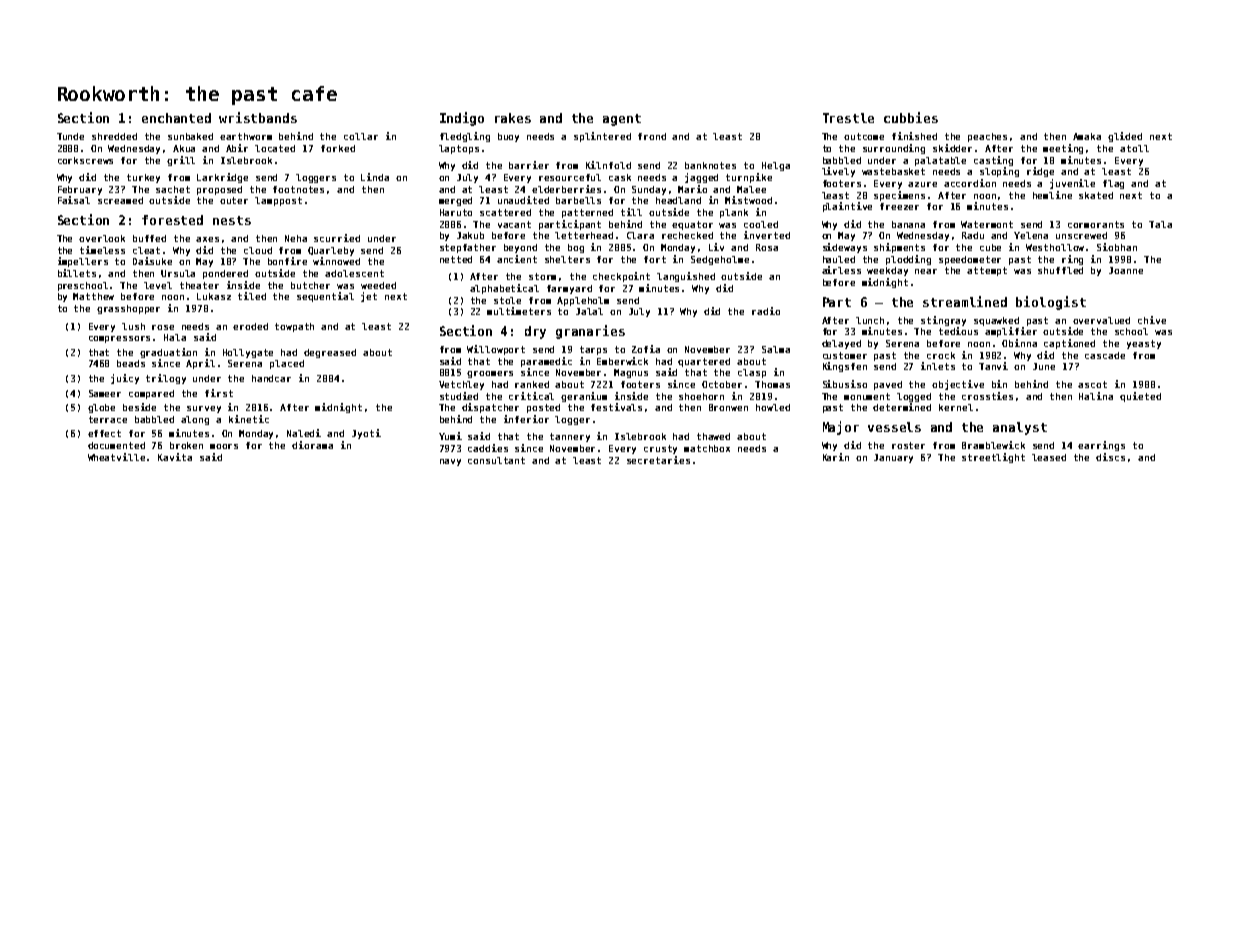 The image size is (1233, 952). I want to click on meeting, so click(1063, 149).
